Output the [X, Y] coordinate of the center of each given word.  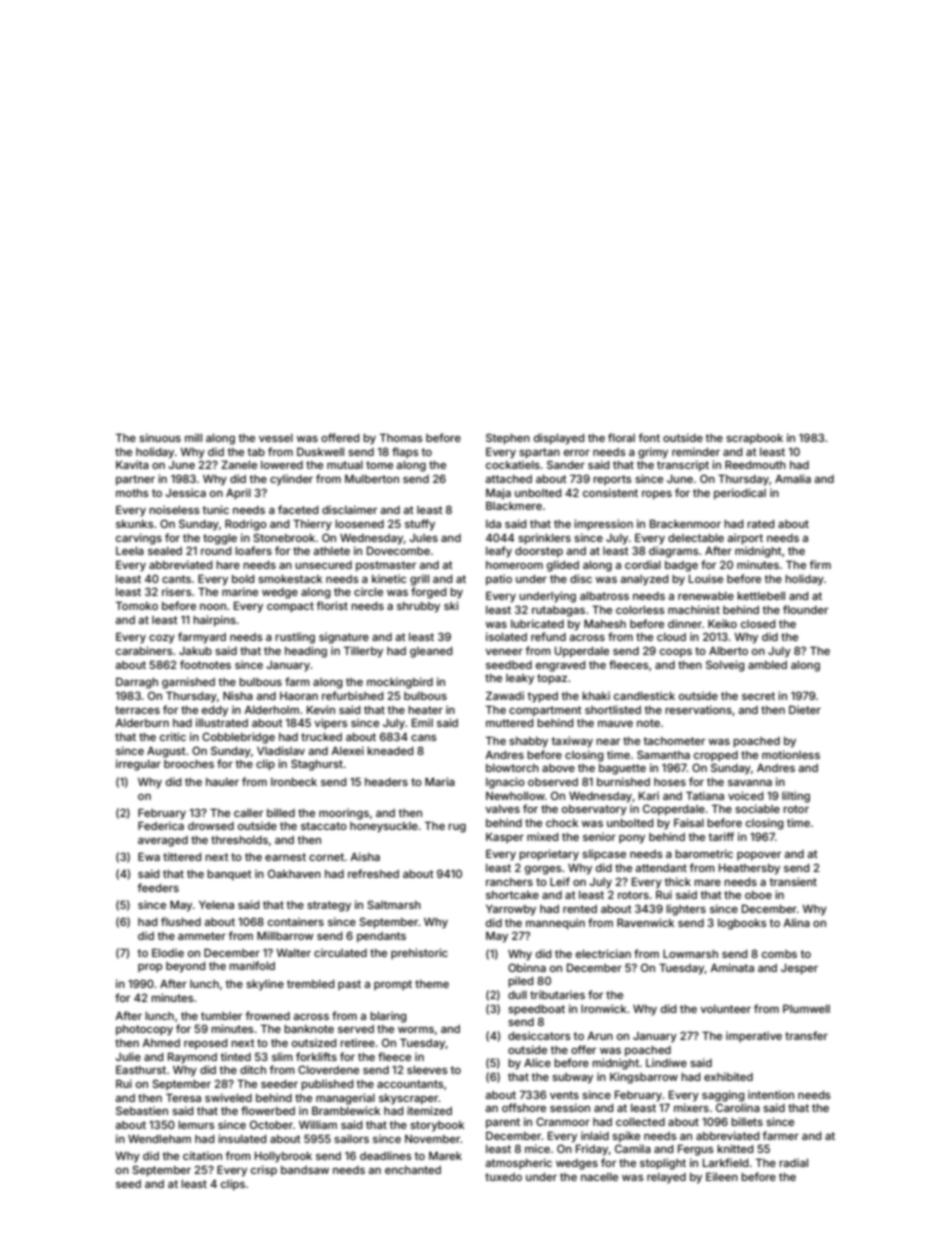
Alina [796, 922]
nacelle [599, 1177]
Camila [633, 1148]
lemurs [196, 1125]
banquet [229, 875]
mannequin [555, 924]
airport [745, 539]
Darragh [137, 683]
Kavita [132, 464]
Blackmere [514, 505]
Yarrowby [511, 910]
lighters [686, 910]
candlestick [644, 695]
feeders [158, 887]
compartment [545, 711]
